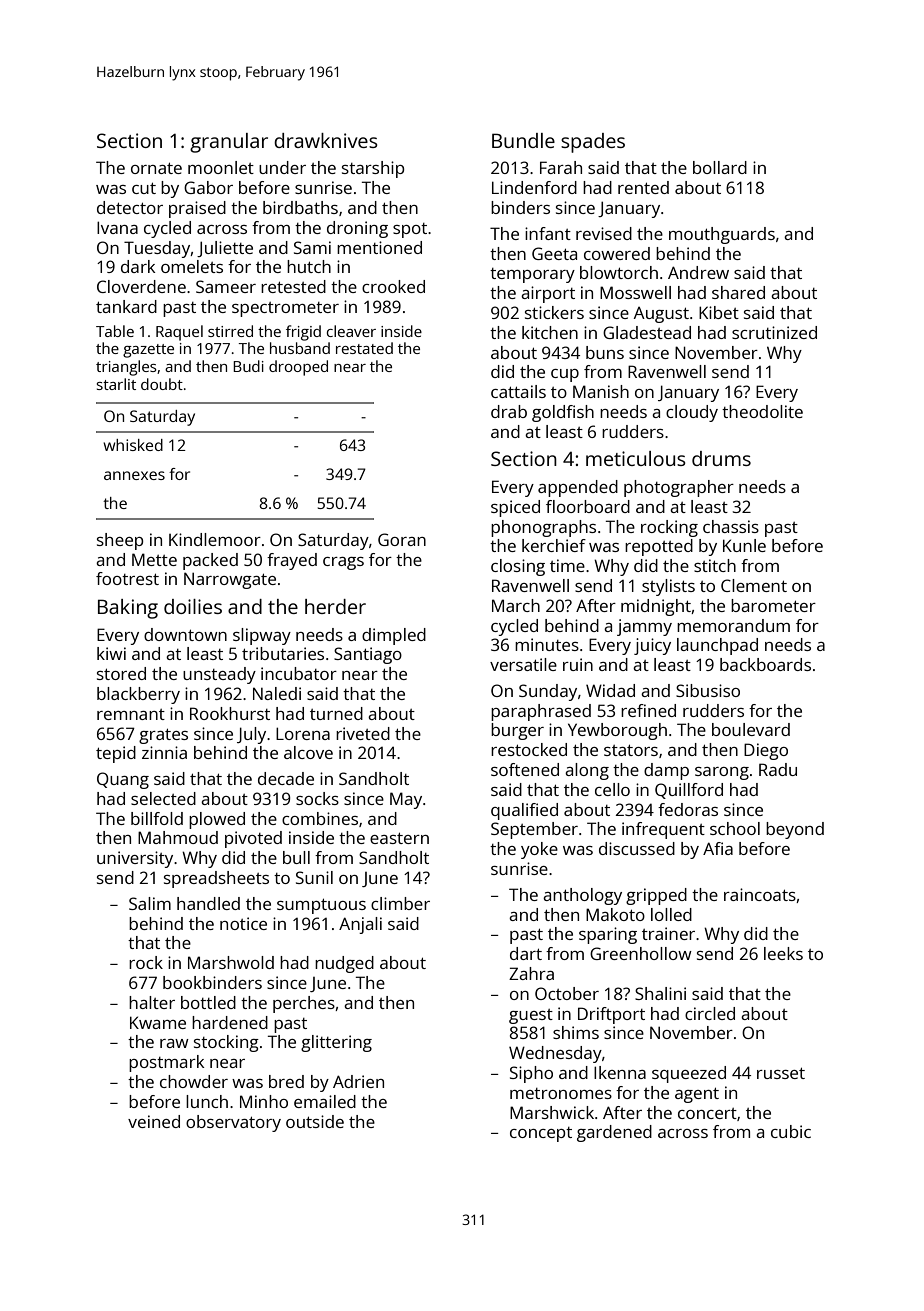 The height and width of the screenshot is (1311, 924). I want to click on Goran, so click(402, 539).
